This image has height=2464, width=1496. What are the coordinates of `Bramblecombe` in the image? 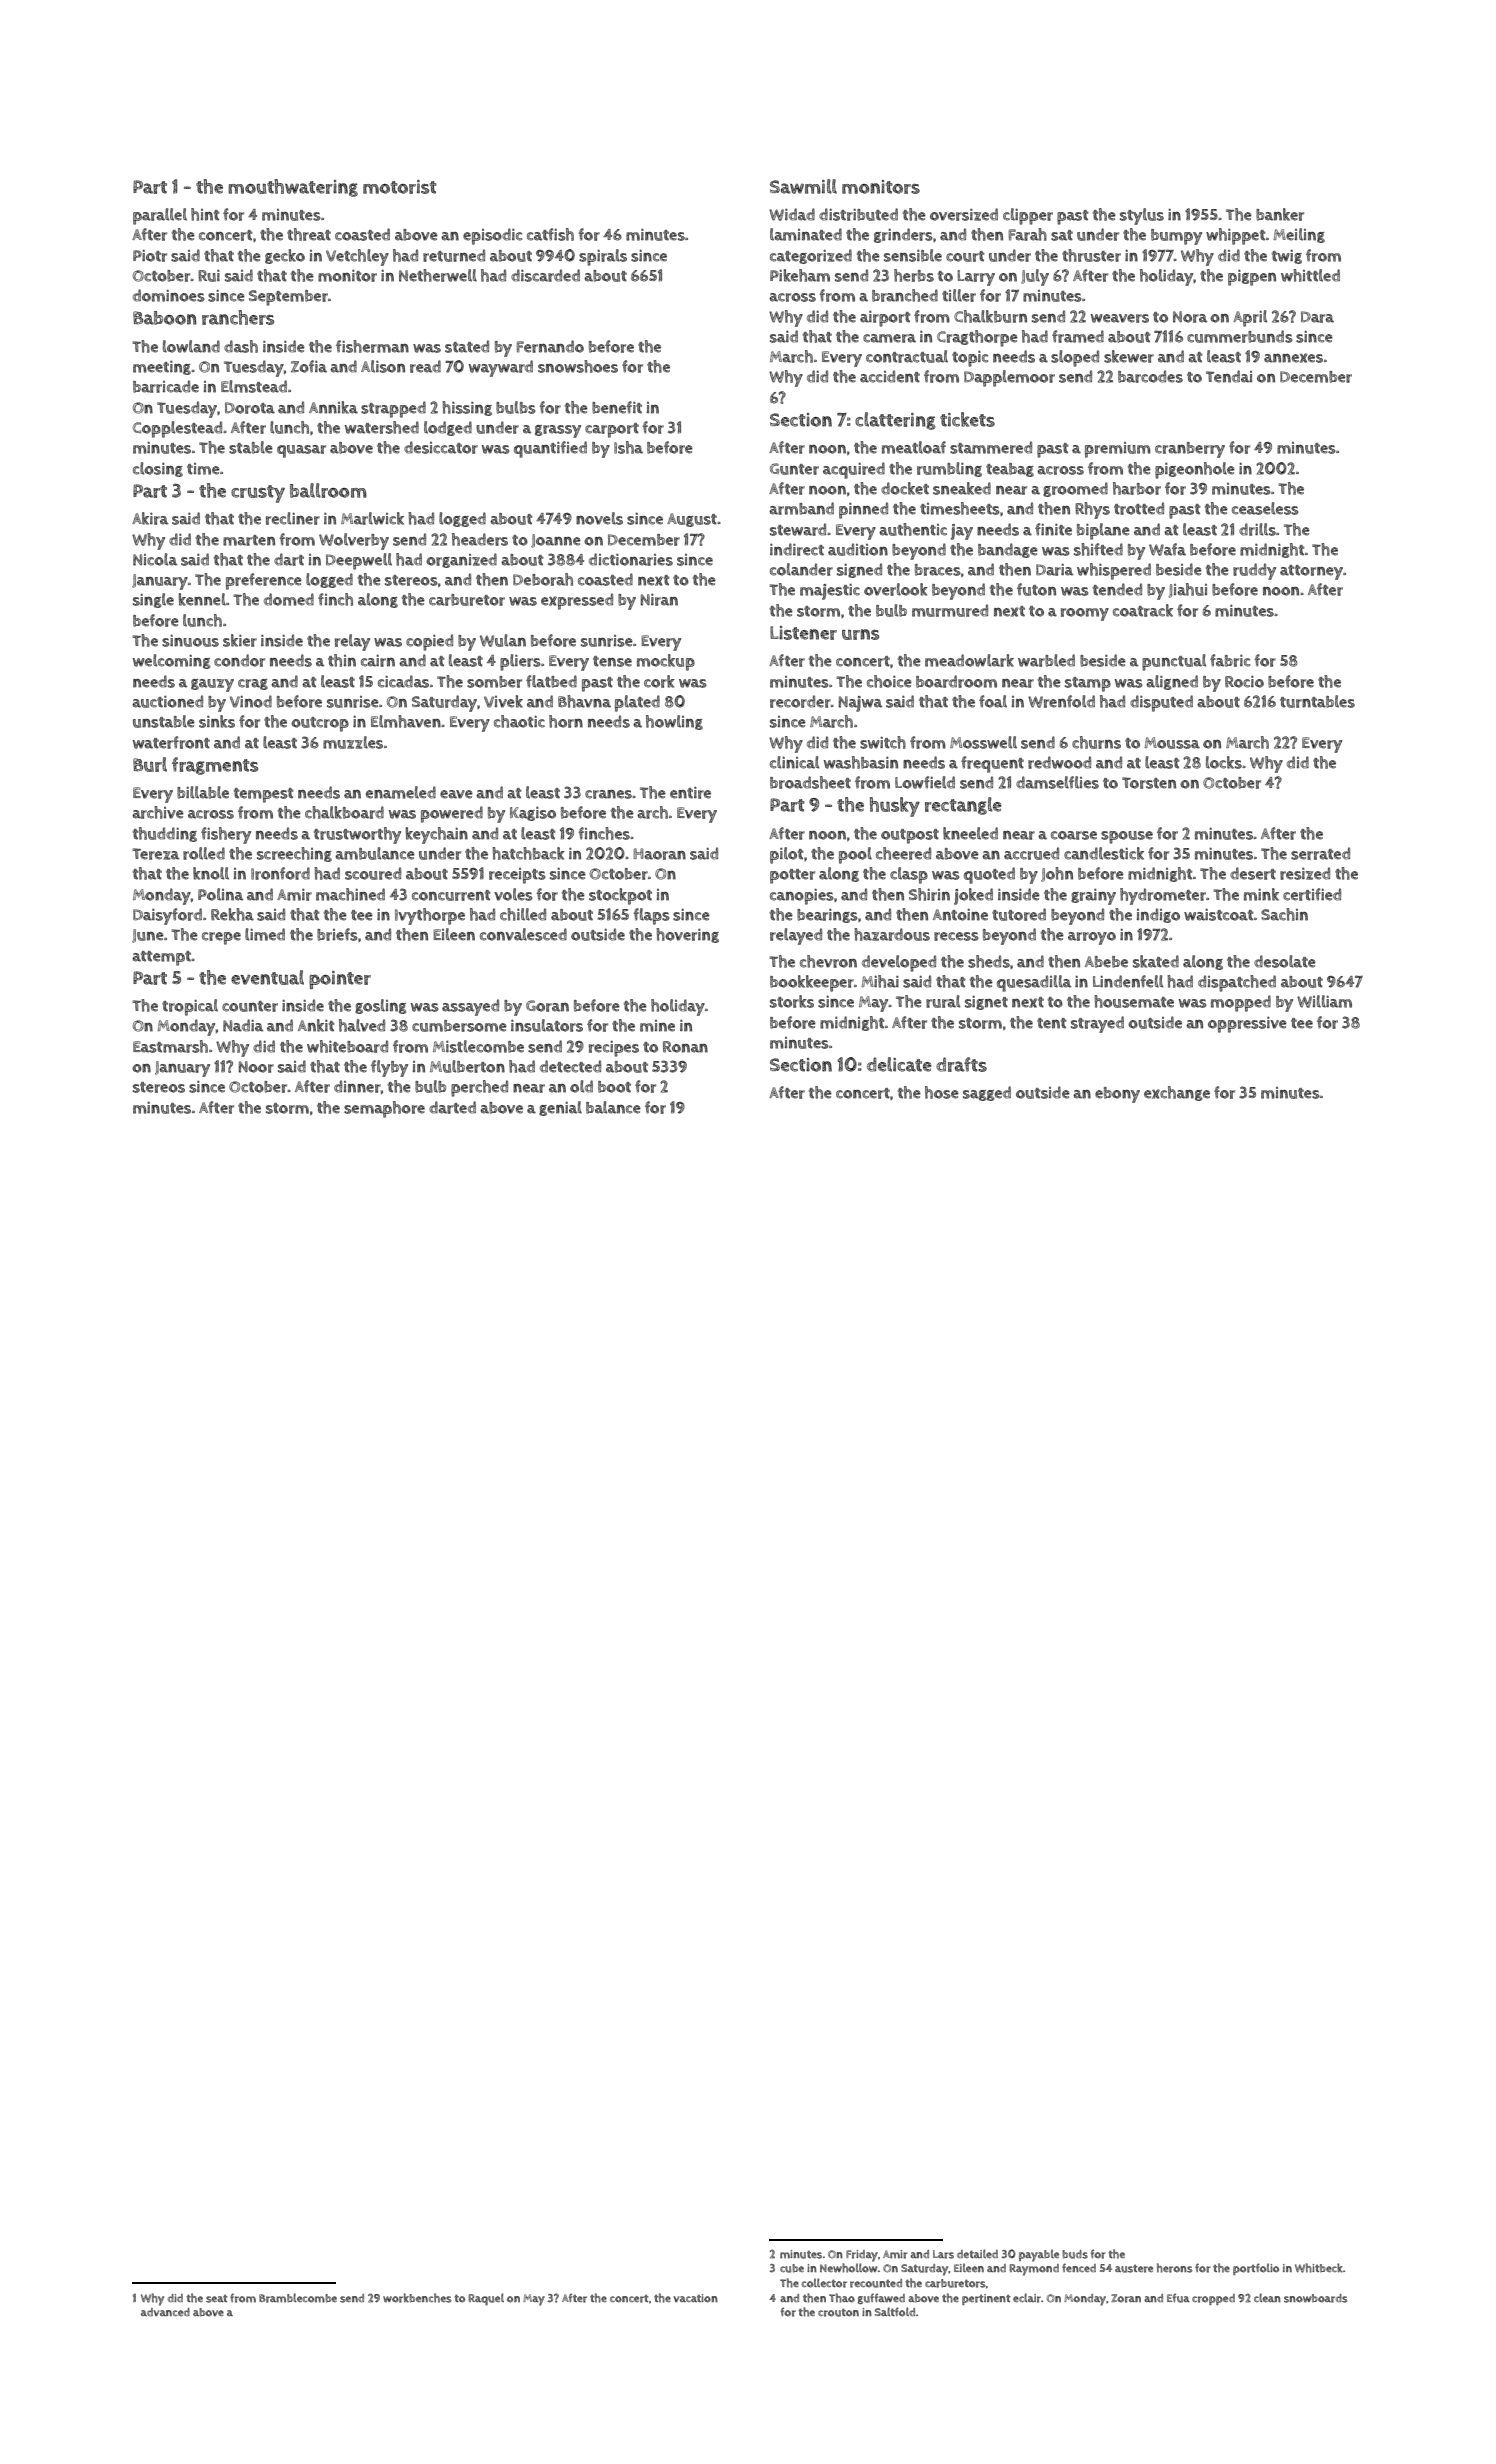 It's located at (298, 2298).
